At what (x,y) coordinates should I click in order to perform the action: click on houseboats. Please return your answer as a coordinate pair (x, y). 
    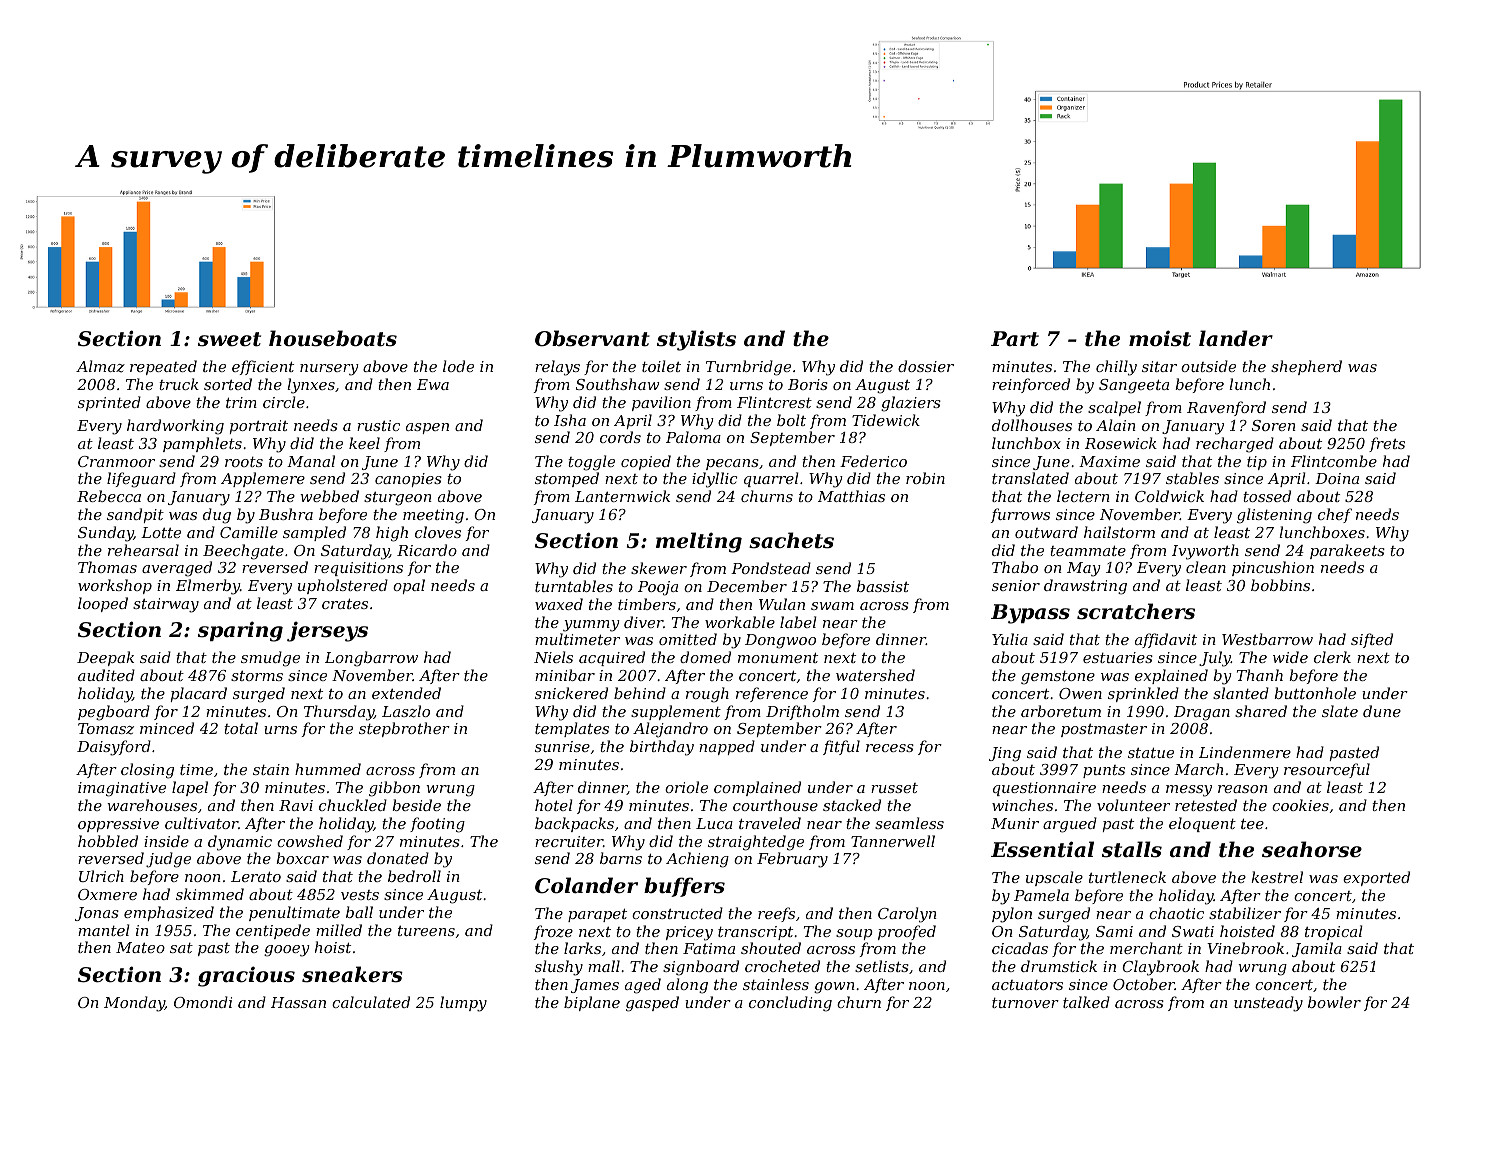
    Looking at the image, I should click on (333, 338).
